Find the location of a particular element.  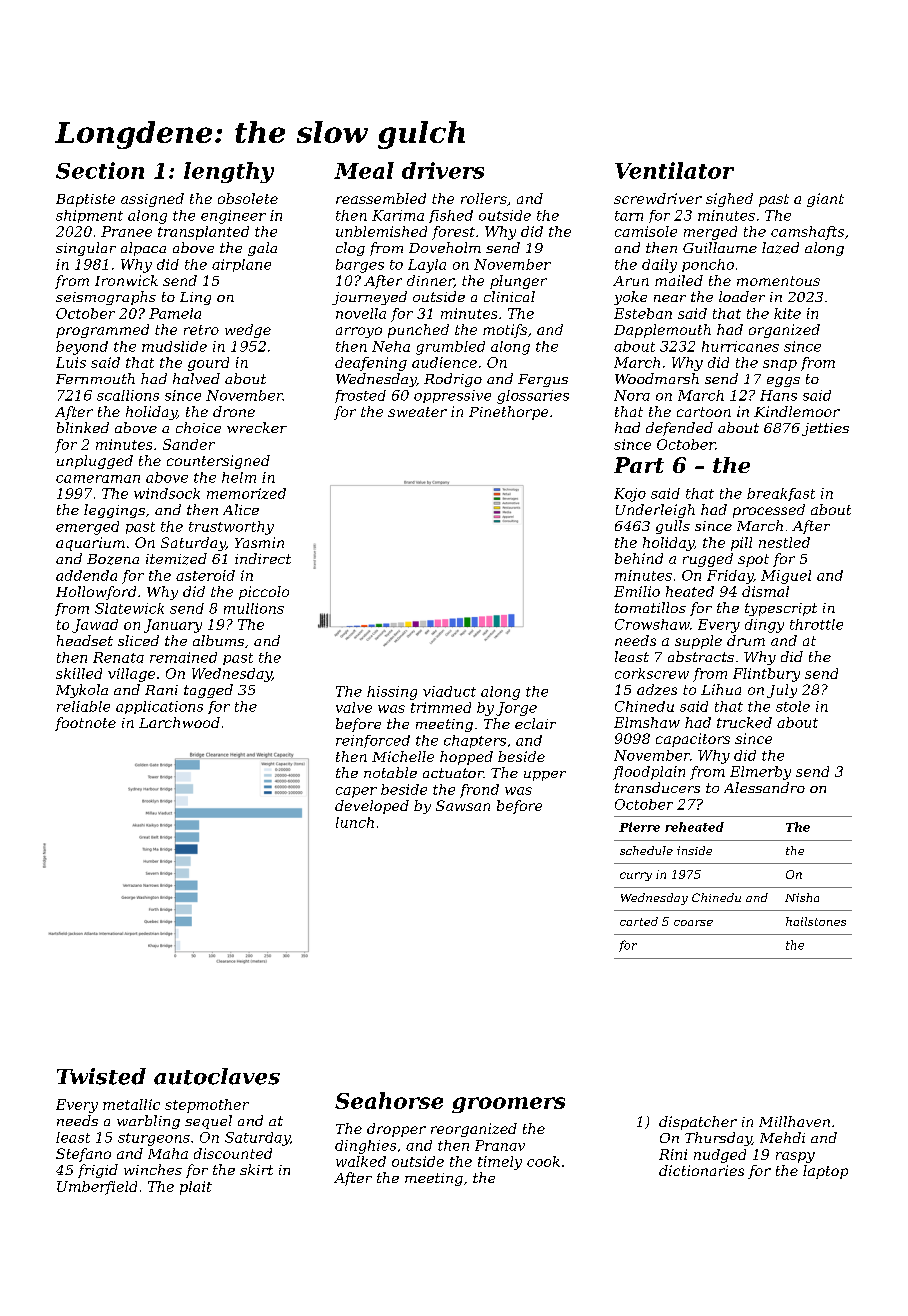

walked is located at coordinates (361, 1161).
